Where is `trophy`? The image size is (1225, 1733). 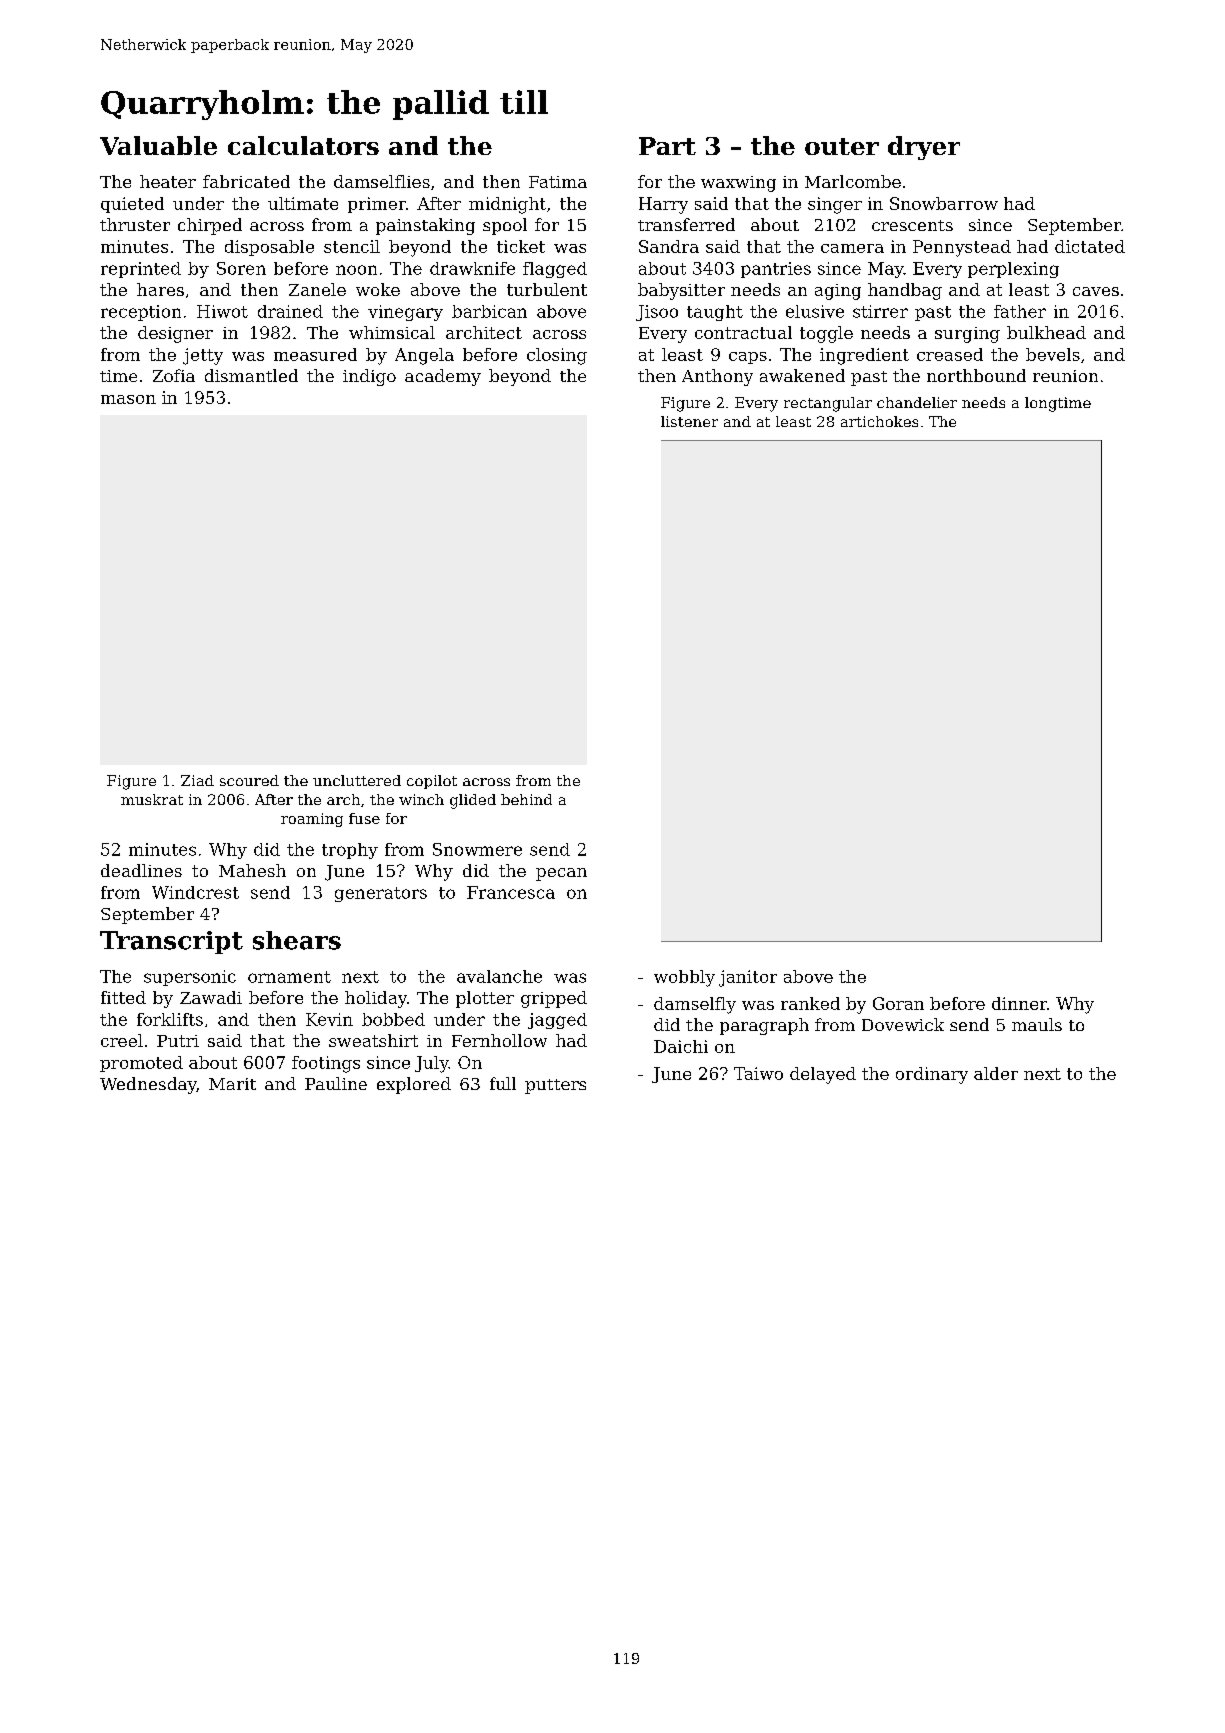
trophy is located at coordinates (350, 851).
